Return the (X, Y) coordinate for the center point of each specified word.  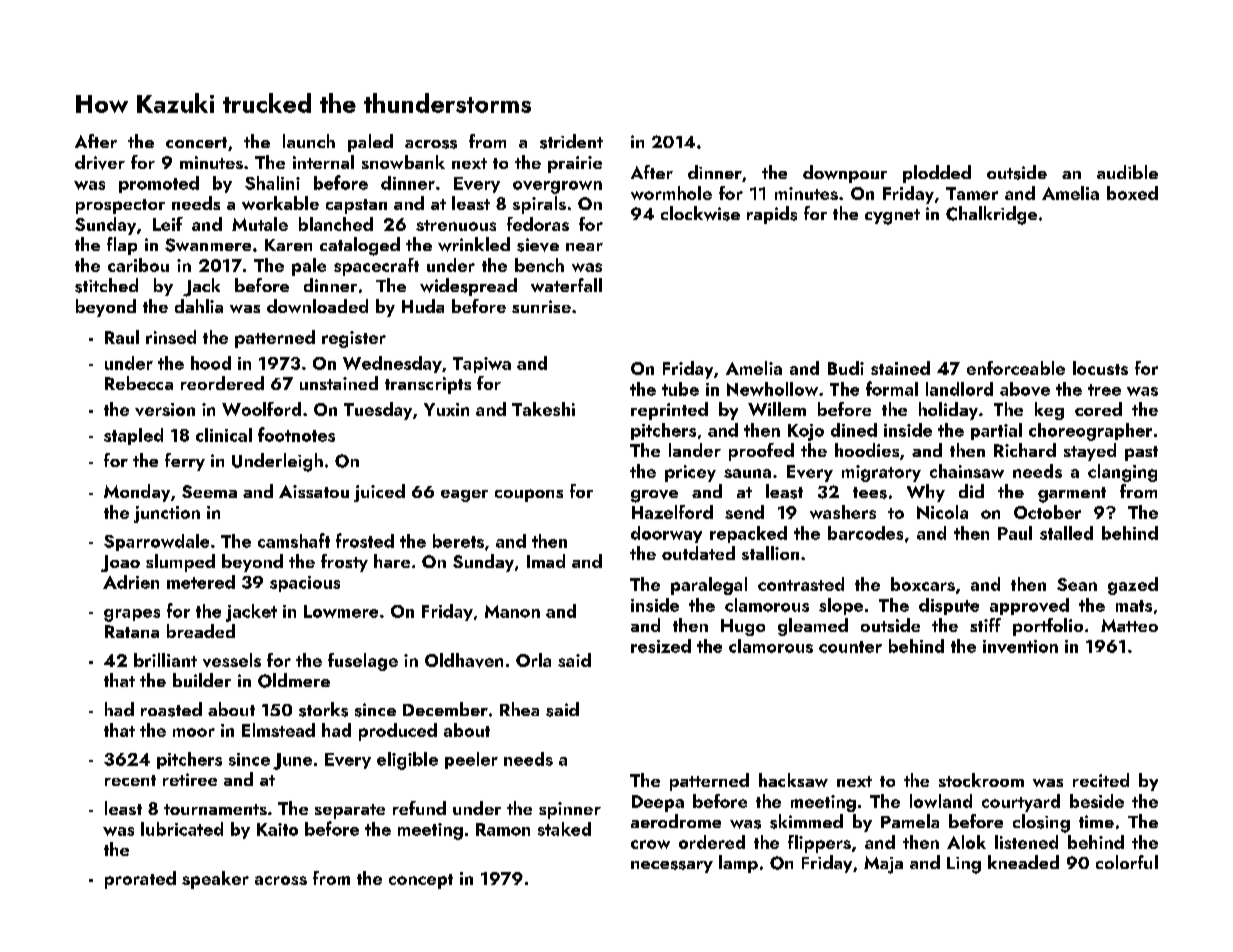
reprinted (669, 411)
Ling (964, 865)
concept (421, 881)
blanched (336, 224)
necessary (672, 867)
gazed (1133, 586)
